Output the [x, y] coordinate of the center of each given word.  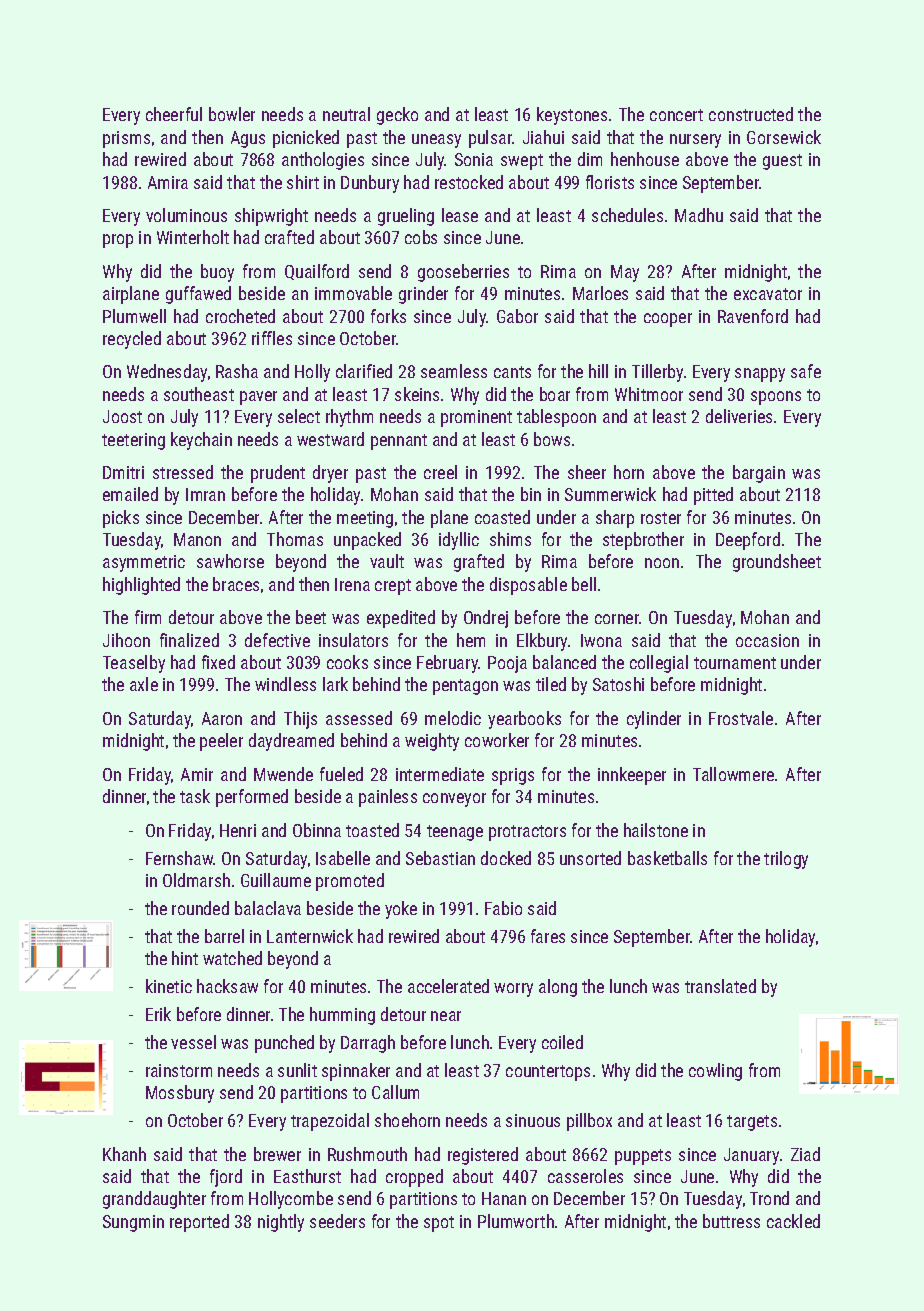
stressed [183, 472]
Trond [769, 1198]
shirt [303, 182]
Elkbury [542, 642]
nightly [281, 1223]
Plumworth [516, 1221]
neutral [346, 114]
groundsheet [777, 563]
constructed [751, 114]
